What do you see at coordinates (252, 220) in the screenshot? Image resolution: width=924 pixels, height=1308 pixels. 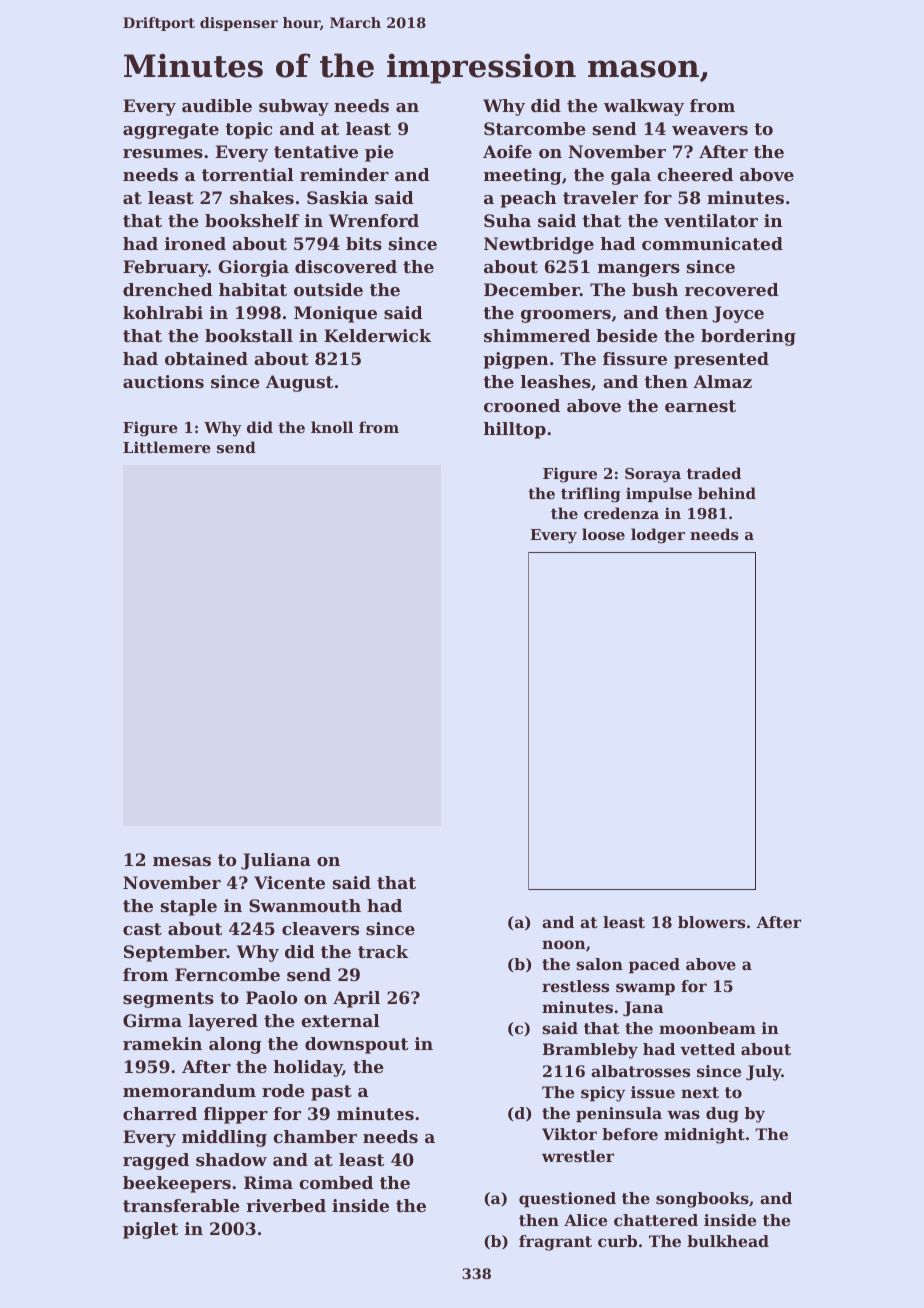 I see `bookshelf` at bounding box center [252, 220].
